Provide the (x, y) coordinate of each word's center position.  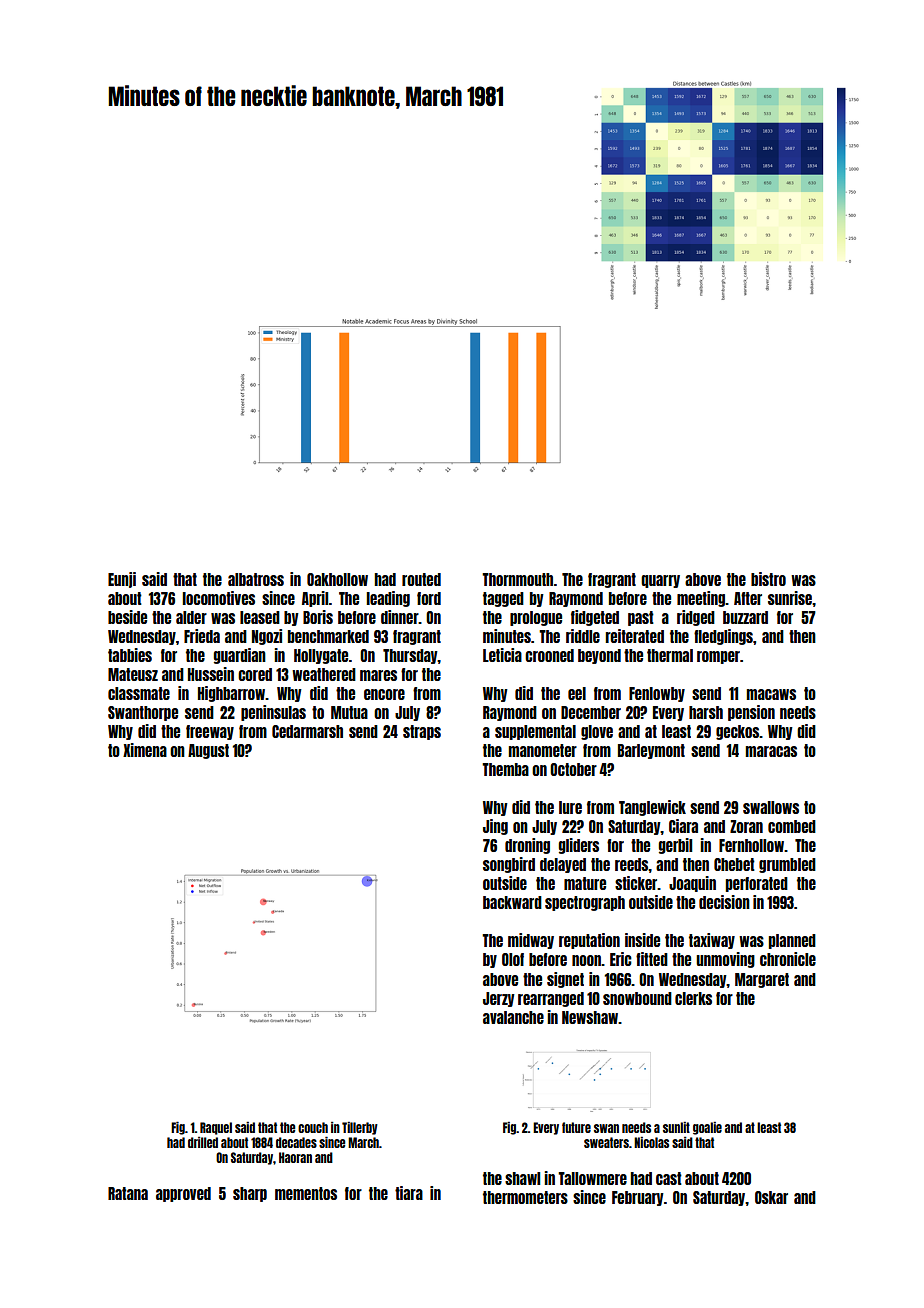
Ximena (145, 750)
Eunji (122, 580)
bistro (768, 579)
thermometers (525, 1197)
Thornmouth (517, 579)
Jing (495, 827)
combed (792, 826)
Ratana (128, 1193)
